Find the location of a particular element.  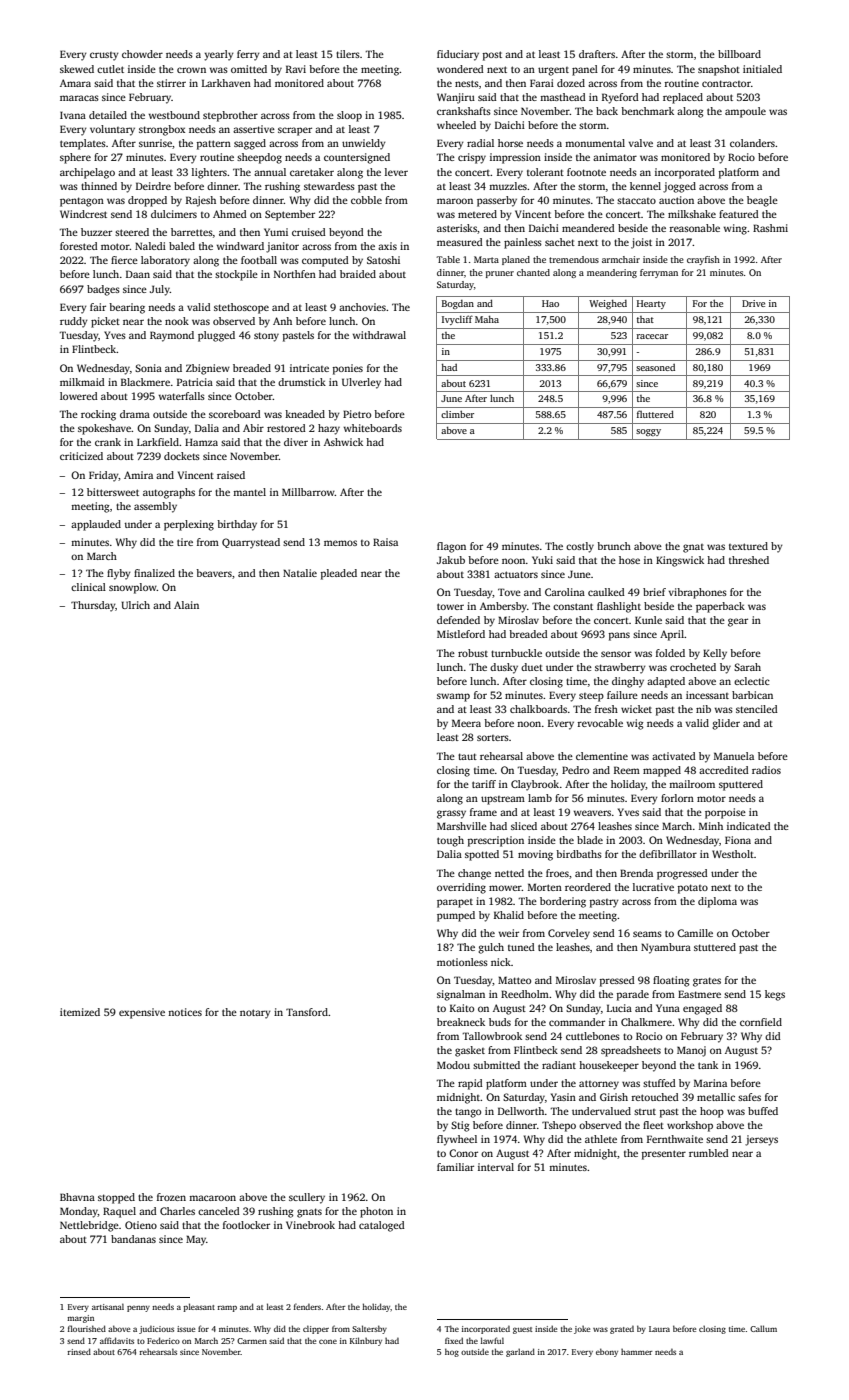

pumped is located at coordinates (456, 916).
